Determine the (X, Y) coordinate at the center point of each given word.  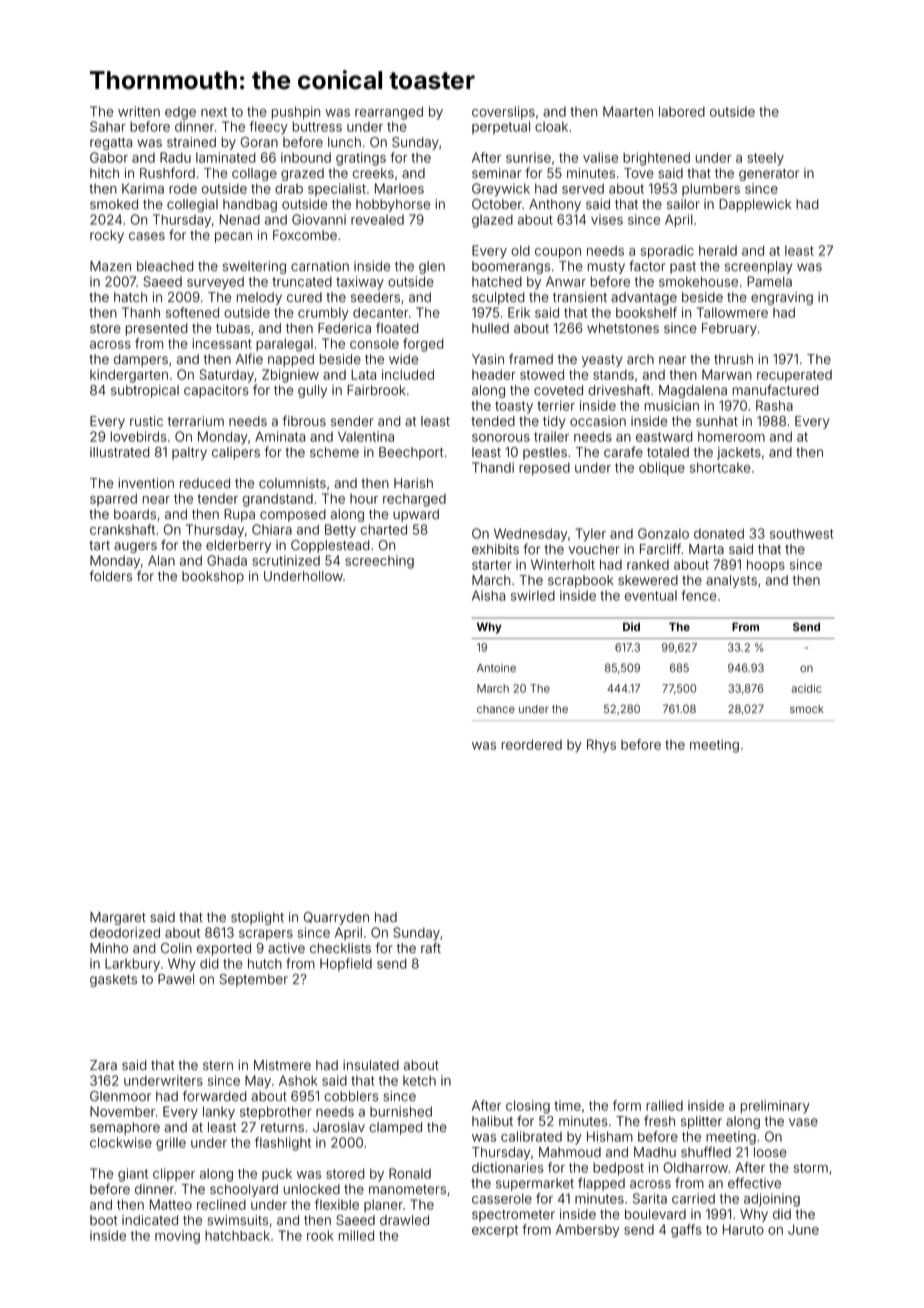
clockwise (121, 1142)
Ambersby (587, 1231)
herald (718, 250)
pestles (545, 453)
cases (147, 236)
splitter (701, 1122)
